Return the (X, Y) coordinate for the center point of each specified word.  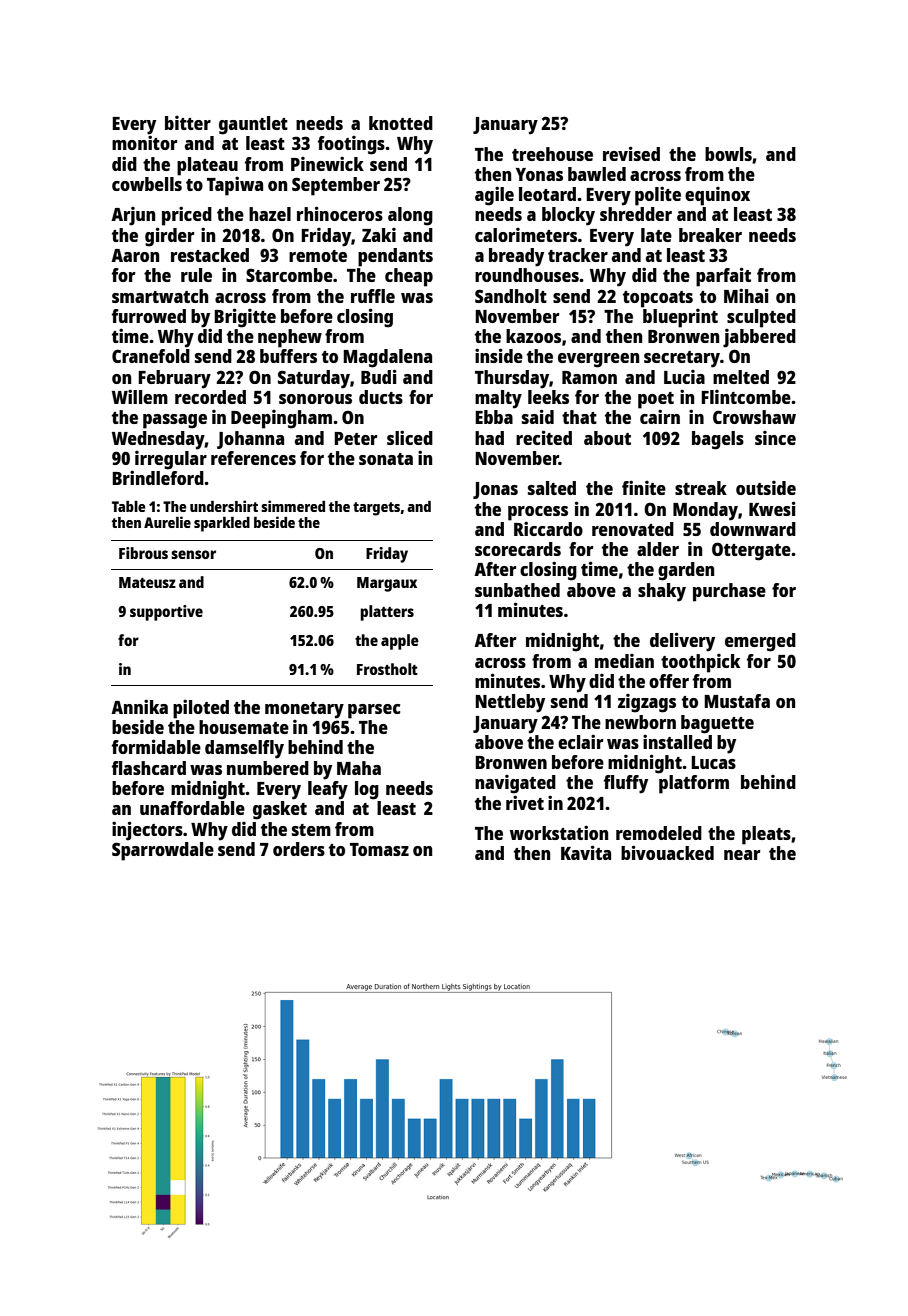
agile (494, 196)
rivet (525, 802)
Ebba (494, 417)
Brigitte (245, 318)
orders (299, 849)
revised (631, 153)
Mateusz (147, 582)
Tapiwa (235, 186)
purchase (729, 592)
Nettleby (510, 703)
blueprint (680, 318)
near (742, 855)
